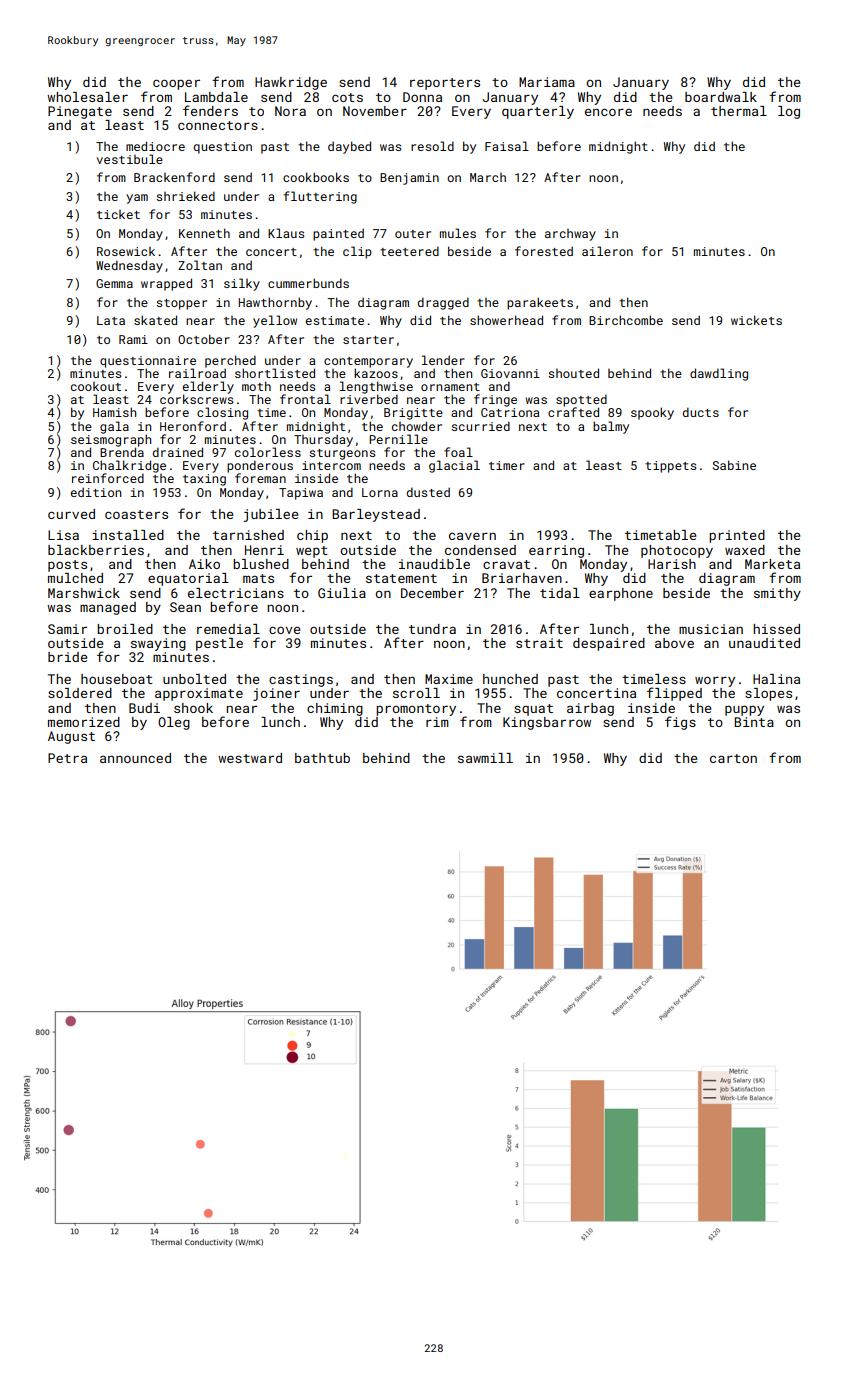 The height and width of the page is (1400, 849). Describe the element at coordinates (607, 251) in the page. I see `aileron` at that location.
